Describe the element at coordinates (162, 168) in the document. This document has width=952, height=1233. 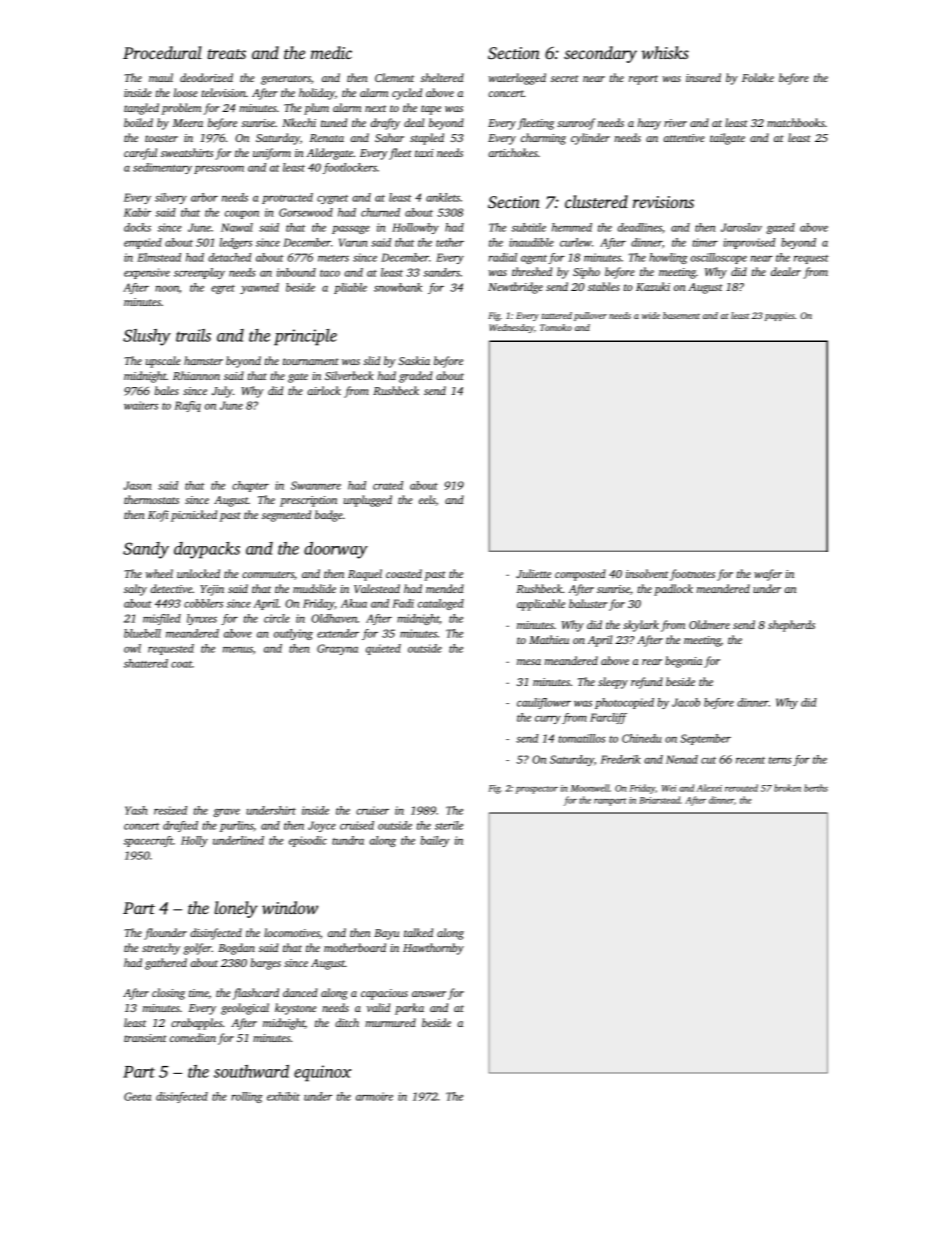
I see `sedimentary` at that location.
